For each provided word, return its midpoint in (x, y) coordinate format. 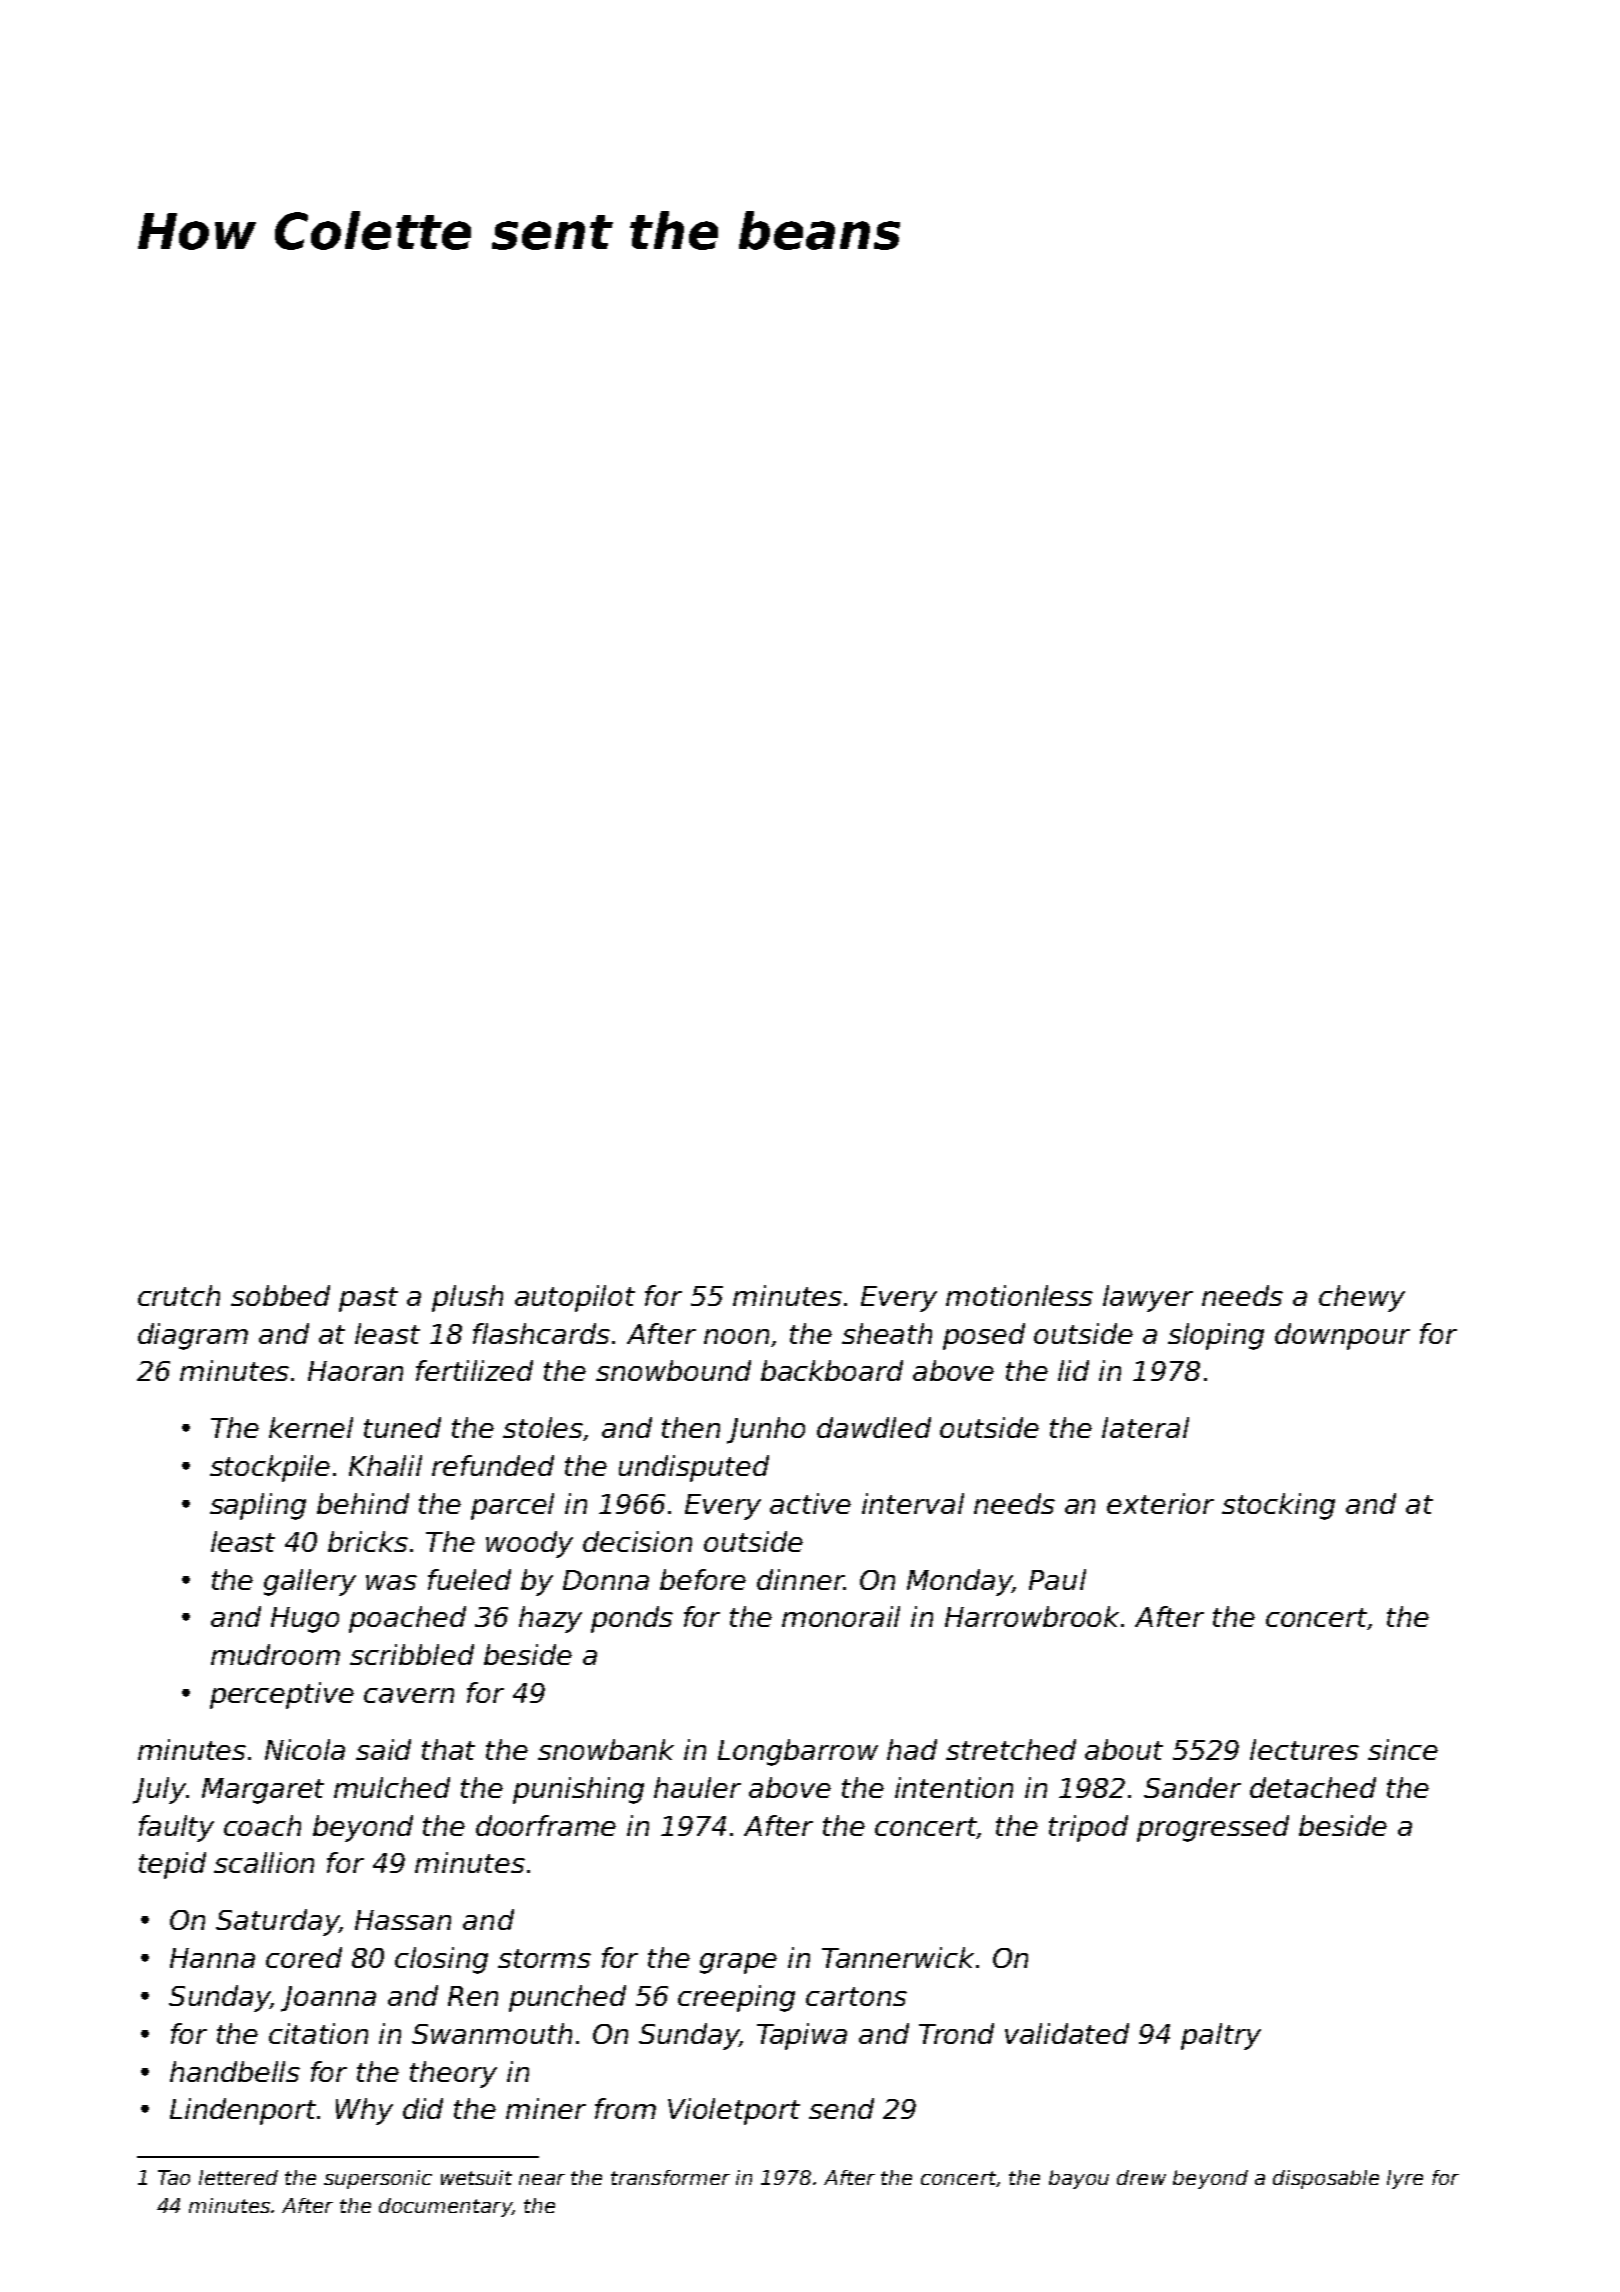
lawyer (1148, 1298)
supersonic (378, 2179)
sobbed (280, 1295)
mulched (392, 1787)
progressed (1213, 1828)
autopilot (575, 1298)
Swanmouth (492, 2033)
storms (544, 1958)
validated (1067, 2033)
